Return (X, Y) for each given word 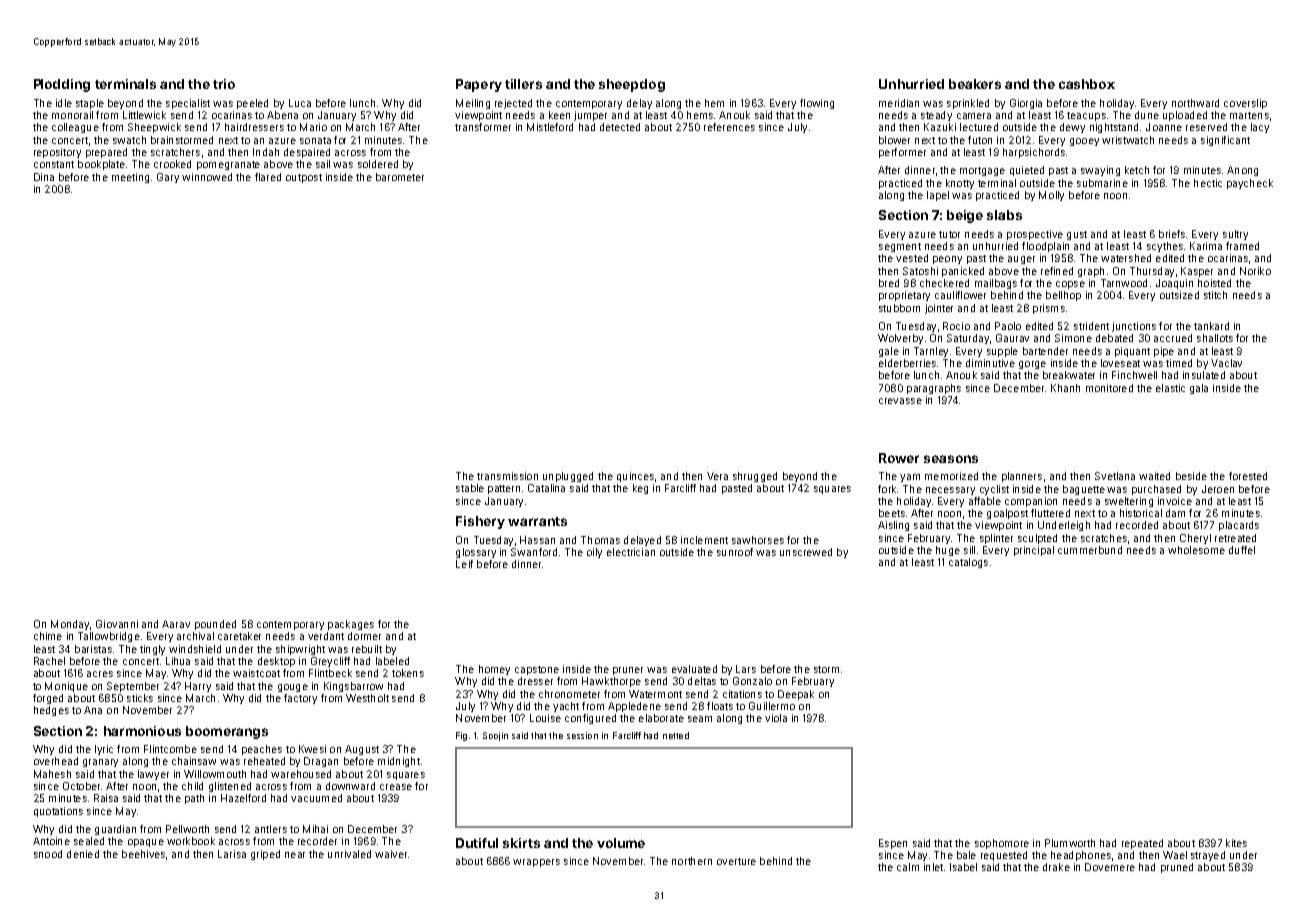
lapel (938, 196)
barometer (400, 177)
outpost (304, 178)
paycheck (1250, 184)
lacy (1260, 128)
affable (985, 501)
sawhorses (758, 540)
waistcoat (256, 673)
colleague (75, 128)
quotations (58, 812)
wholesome (1196, 550)
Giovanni (117, 624)
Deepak (796, 695)
